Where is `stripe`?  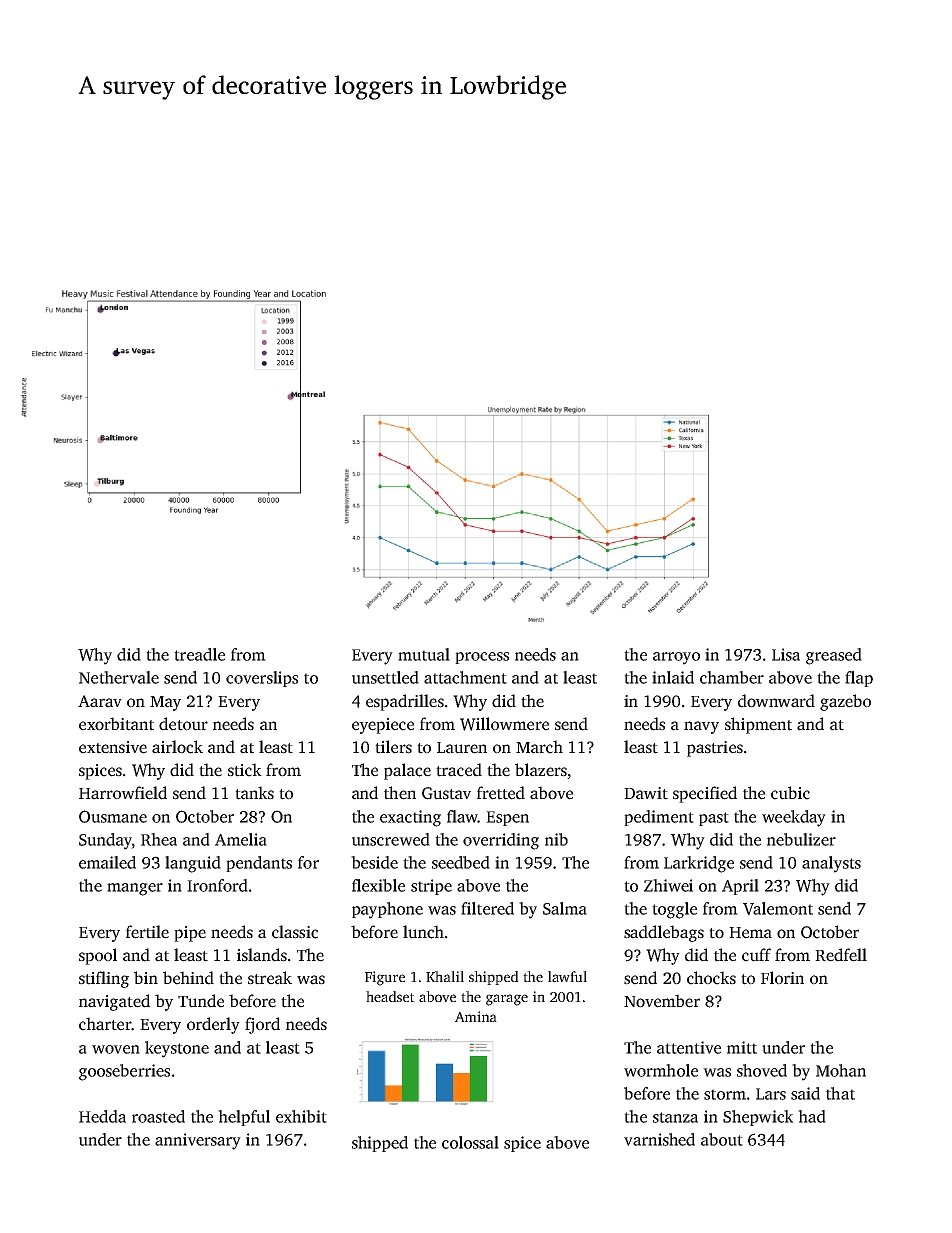 stripe is located at coordinates (431, 887).
